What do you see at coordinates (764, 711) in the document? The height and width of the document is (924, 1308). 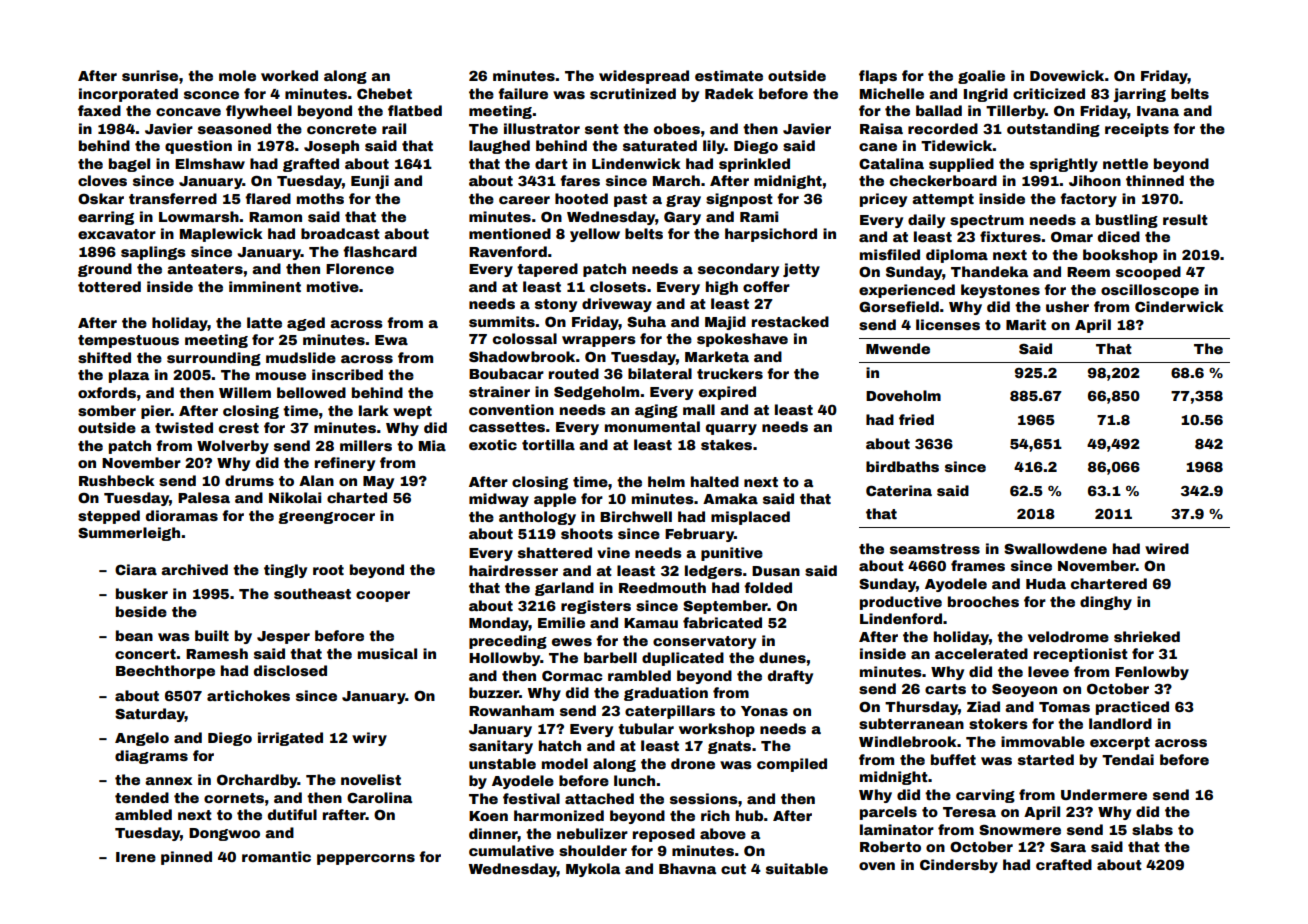 I see `Yonas` at bounding box center [764, 711].
